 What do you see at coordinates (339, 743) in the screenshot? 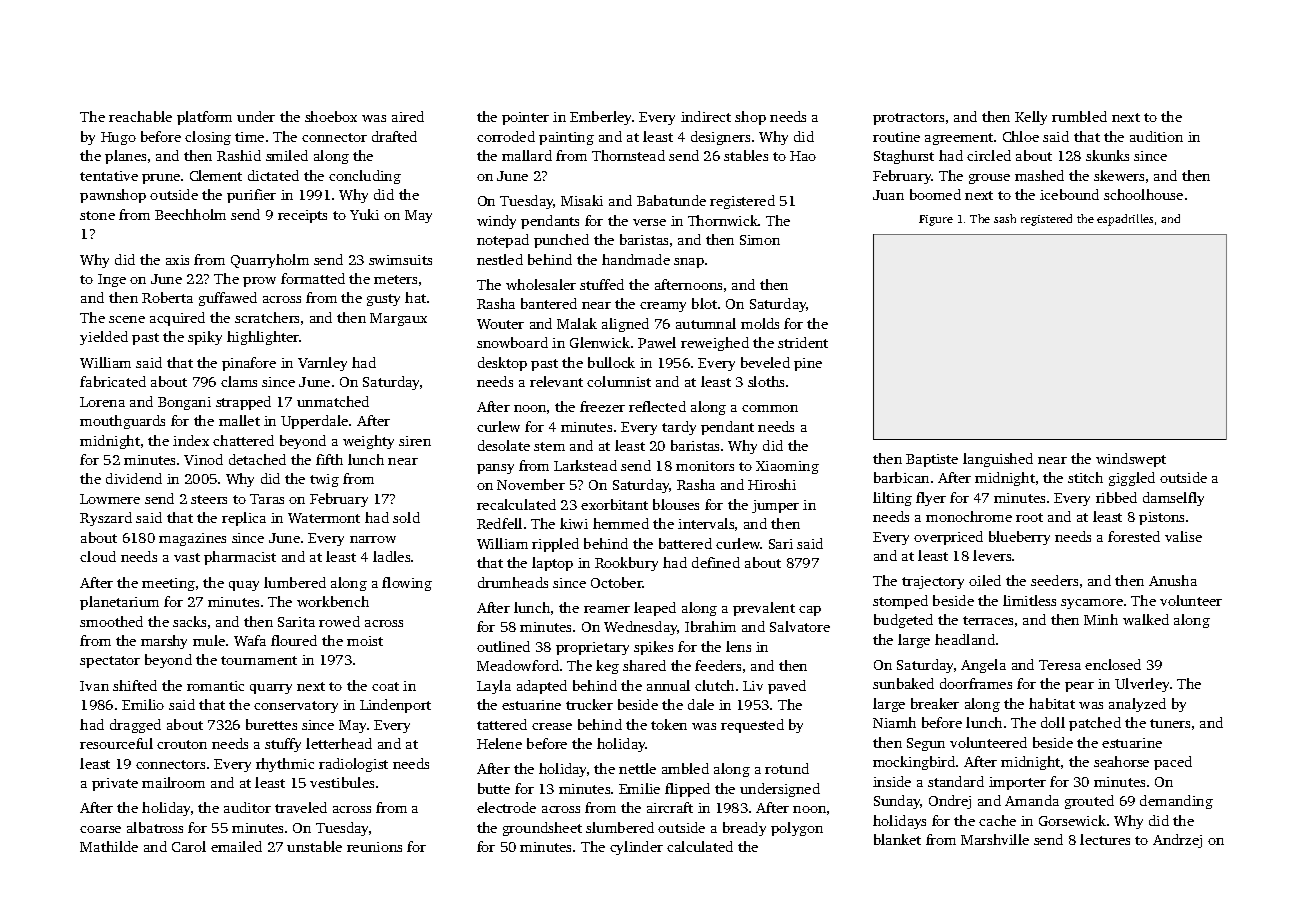
I see `letterhead` at bounding box center [339, 743].
